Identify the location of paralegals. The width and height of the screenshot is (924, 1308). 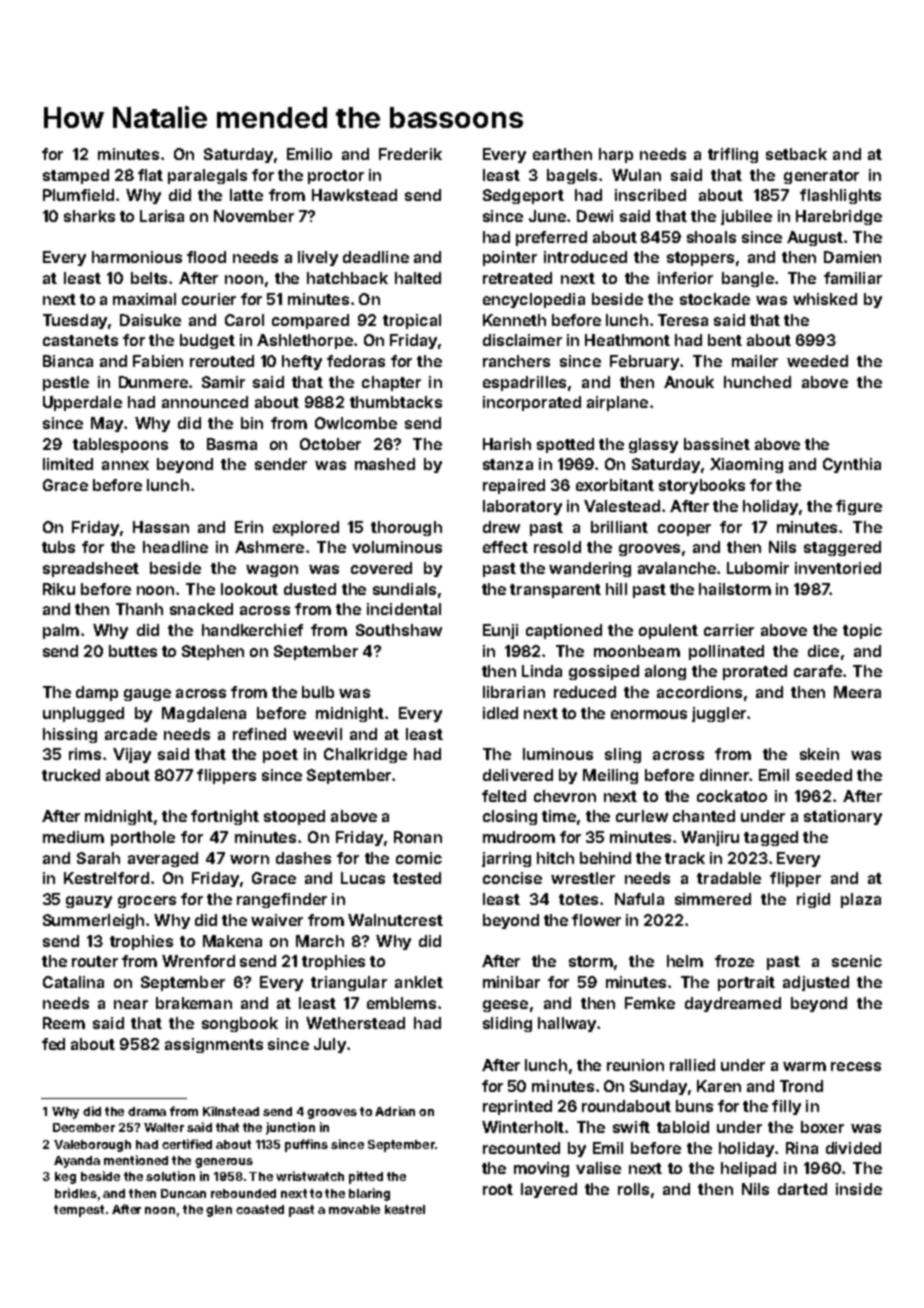
(207, 176).
